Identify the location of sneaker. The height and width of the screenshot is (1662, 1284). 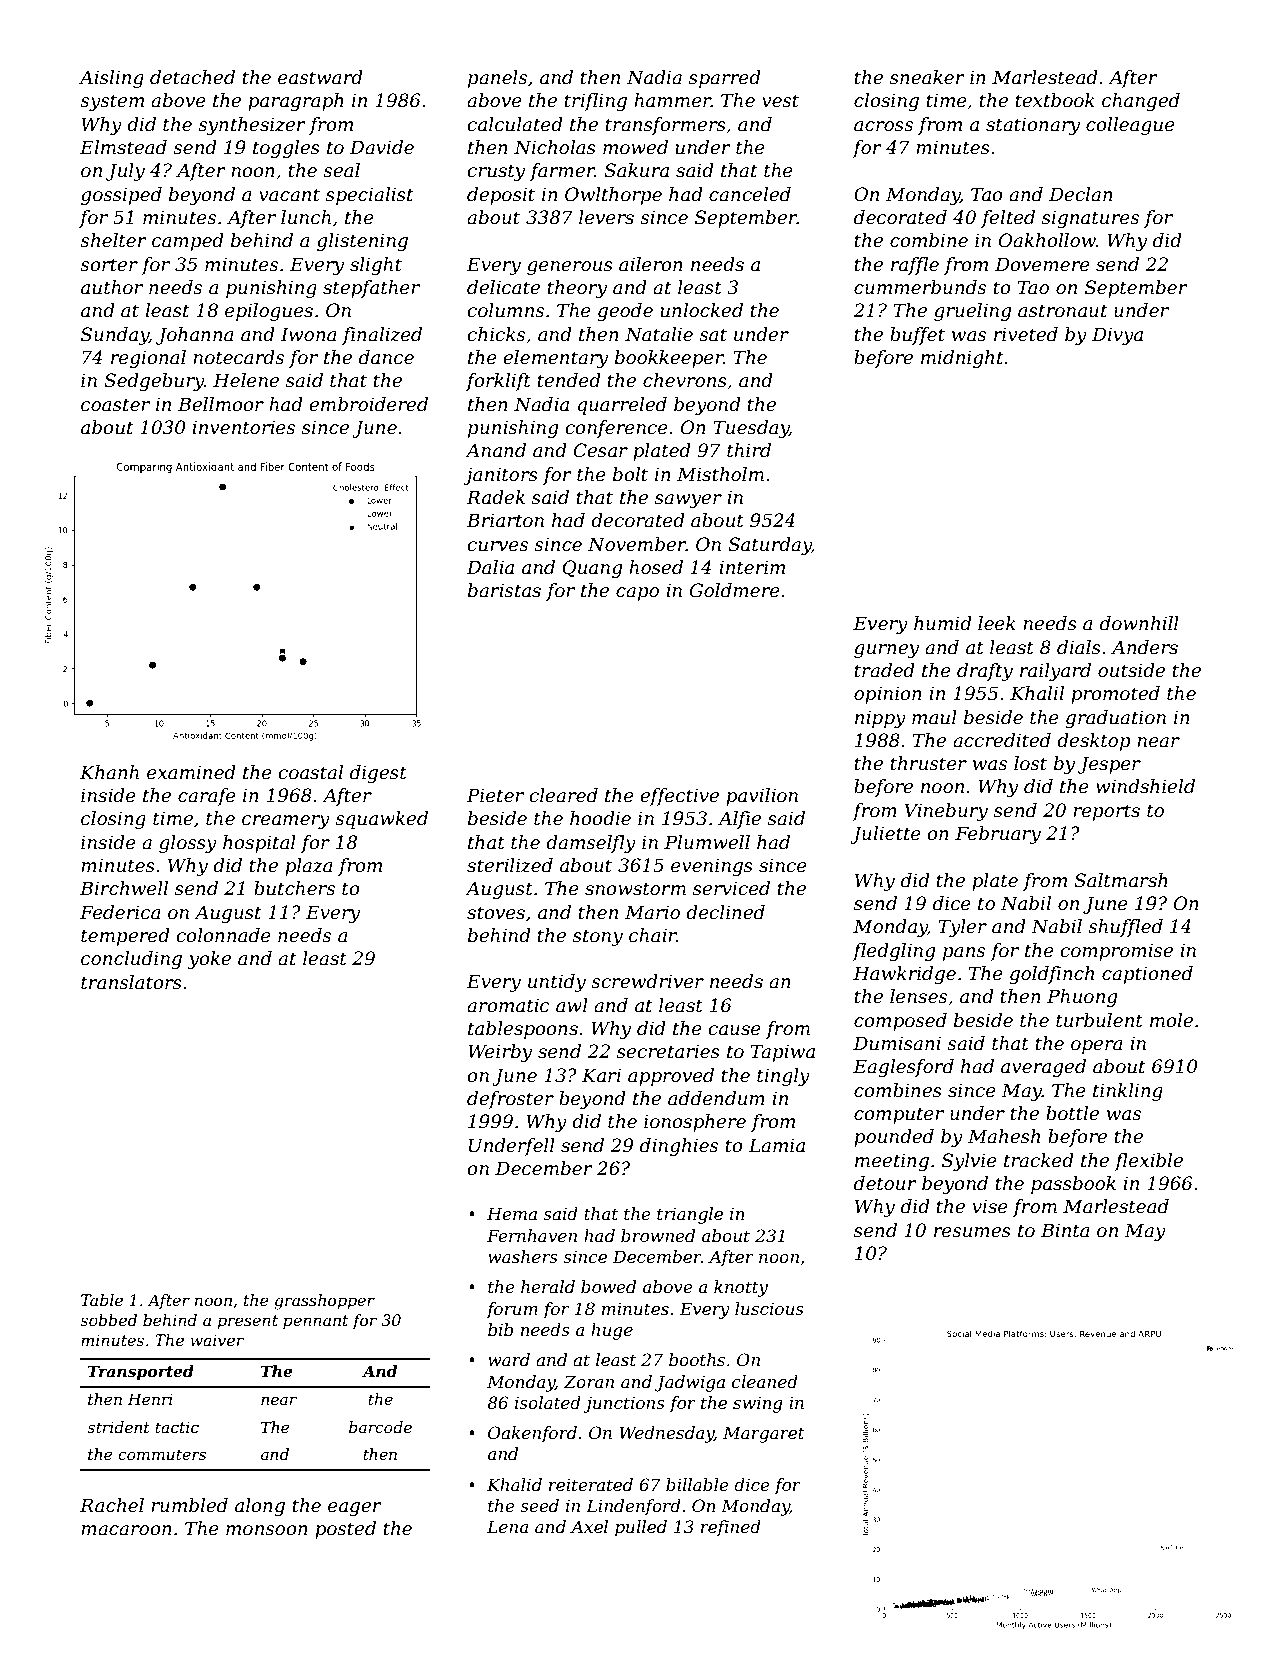
(927, 77).
